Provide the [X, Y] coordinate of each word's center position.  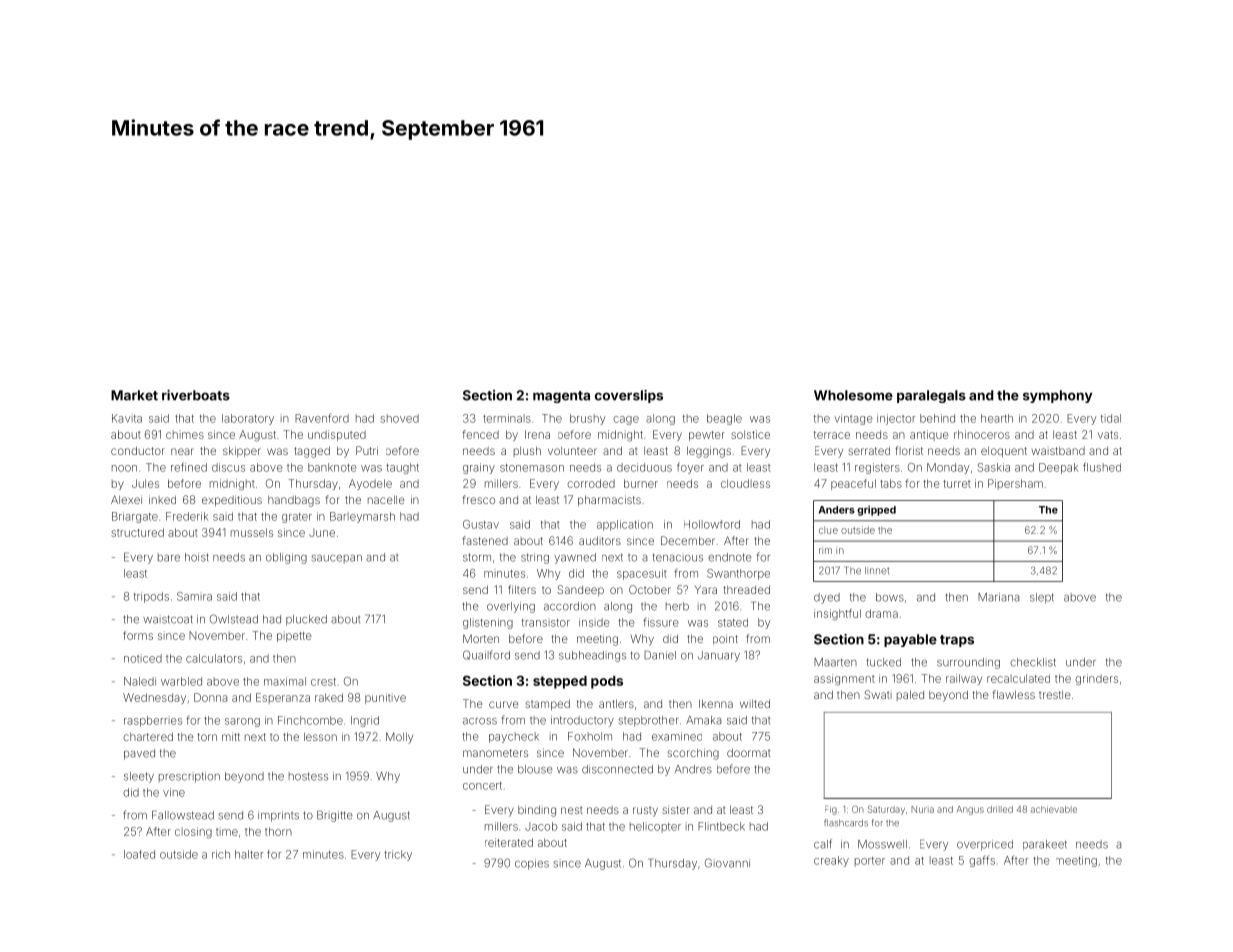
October [650, 589]
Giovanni [727, 863]
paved [139, 754]
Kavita [127, 418]
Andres [693, 769]
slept [1042, 598]
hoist [197, 557]
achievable [1054, 809]
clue [828, 530]
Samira [194, 596]
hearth [997, 418]
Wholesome [853, 395]
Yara [706, 589]
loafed [139, 854]
